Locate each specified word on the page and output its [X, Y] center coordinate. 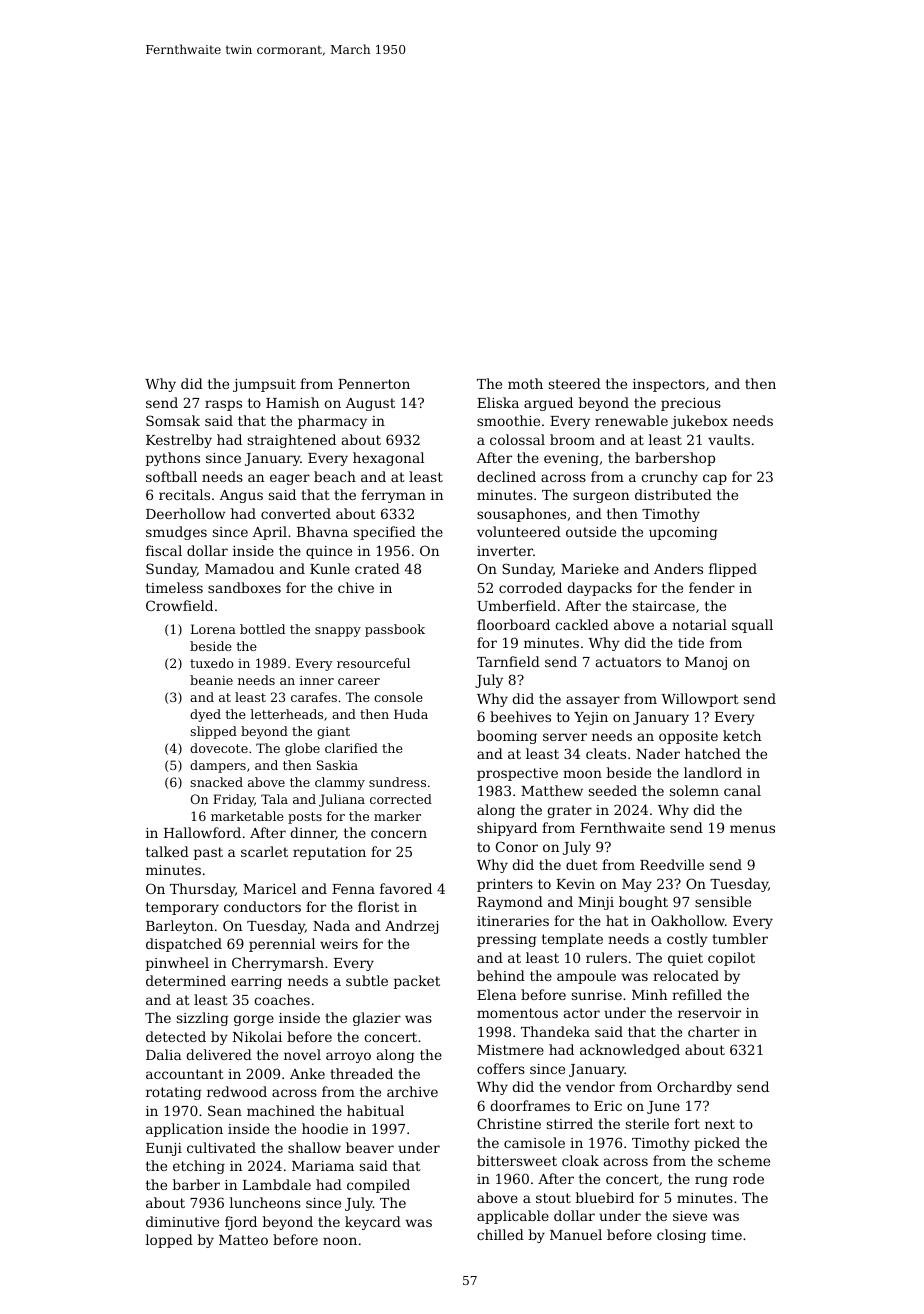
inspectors [669, 385]
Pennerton [374, 384]
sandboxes [244, 587]
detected [176, 1036]
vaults [729, 439]
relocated [686, 975]
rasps [223, 405]
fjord [241, 1223]
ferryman [393, 496]
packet [417, 982]
